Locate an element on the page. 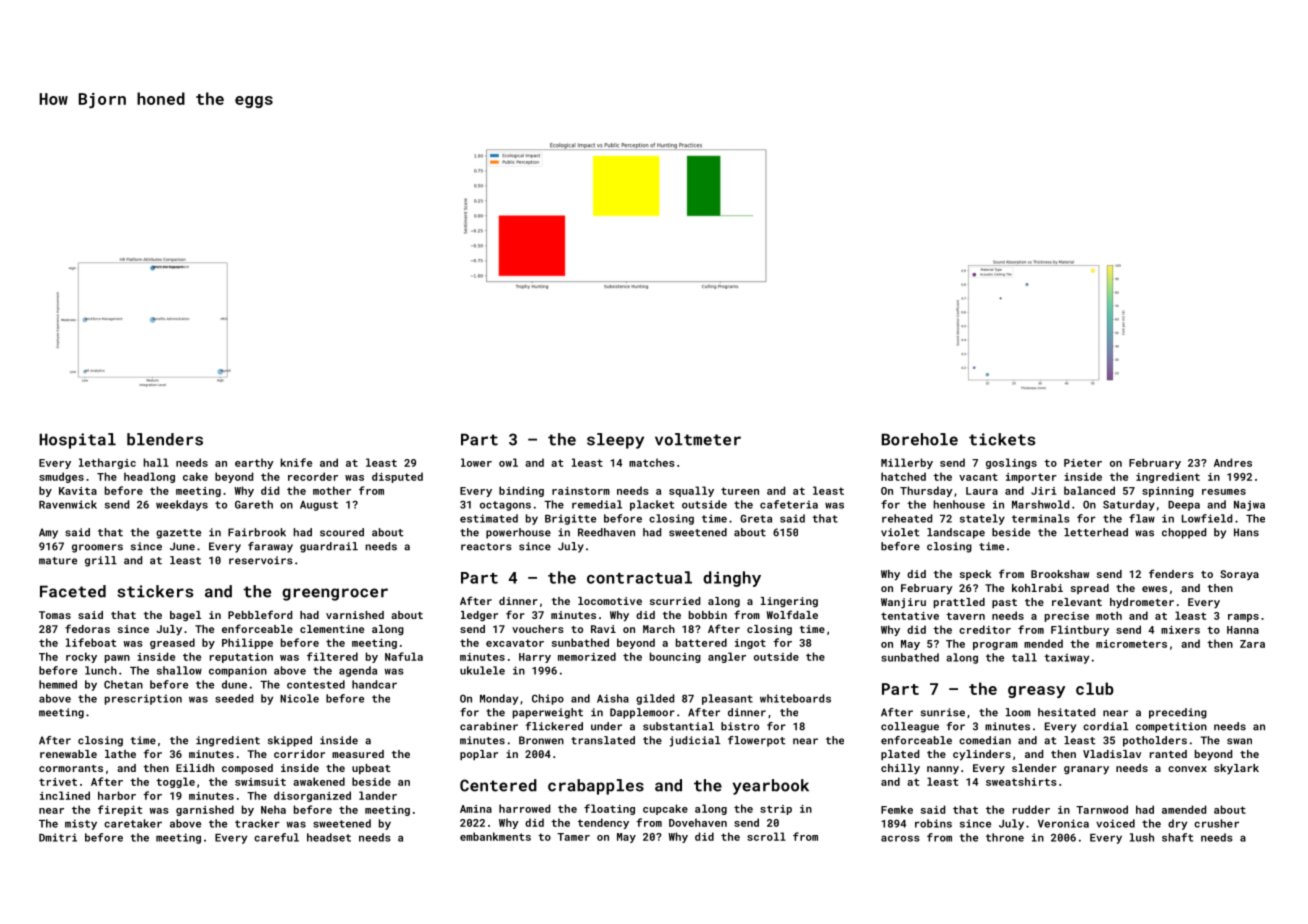  careful is located at coordinates (276, 837).
